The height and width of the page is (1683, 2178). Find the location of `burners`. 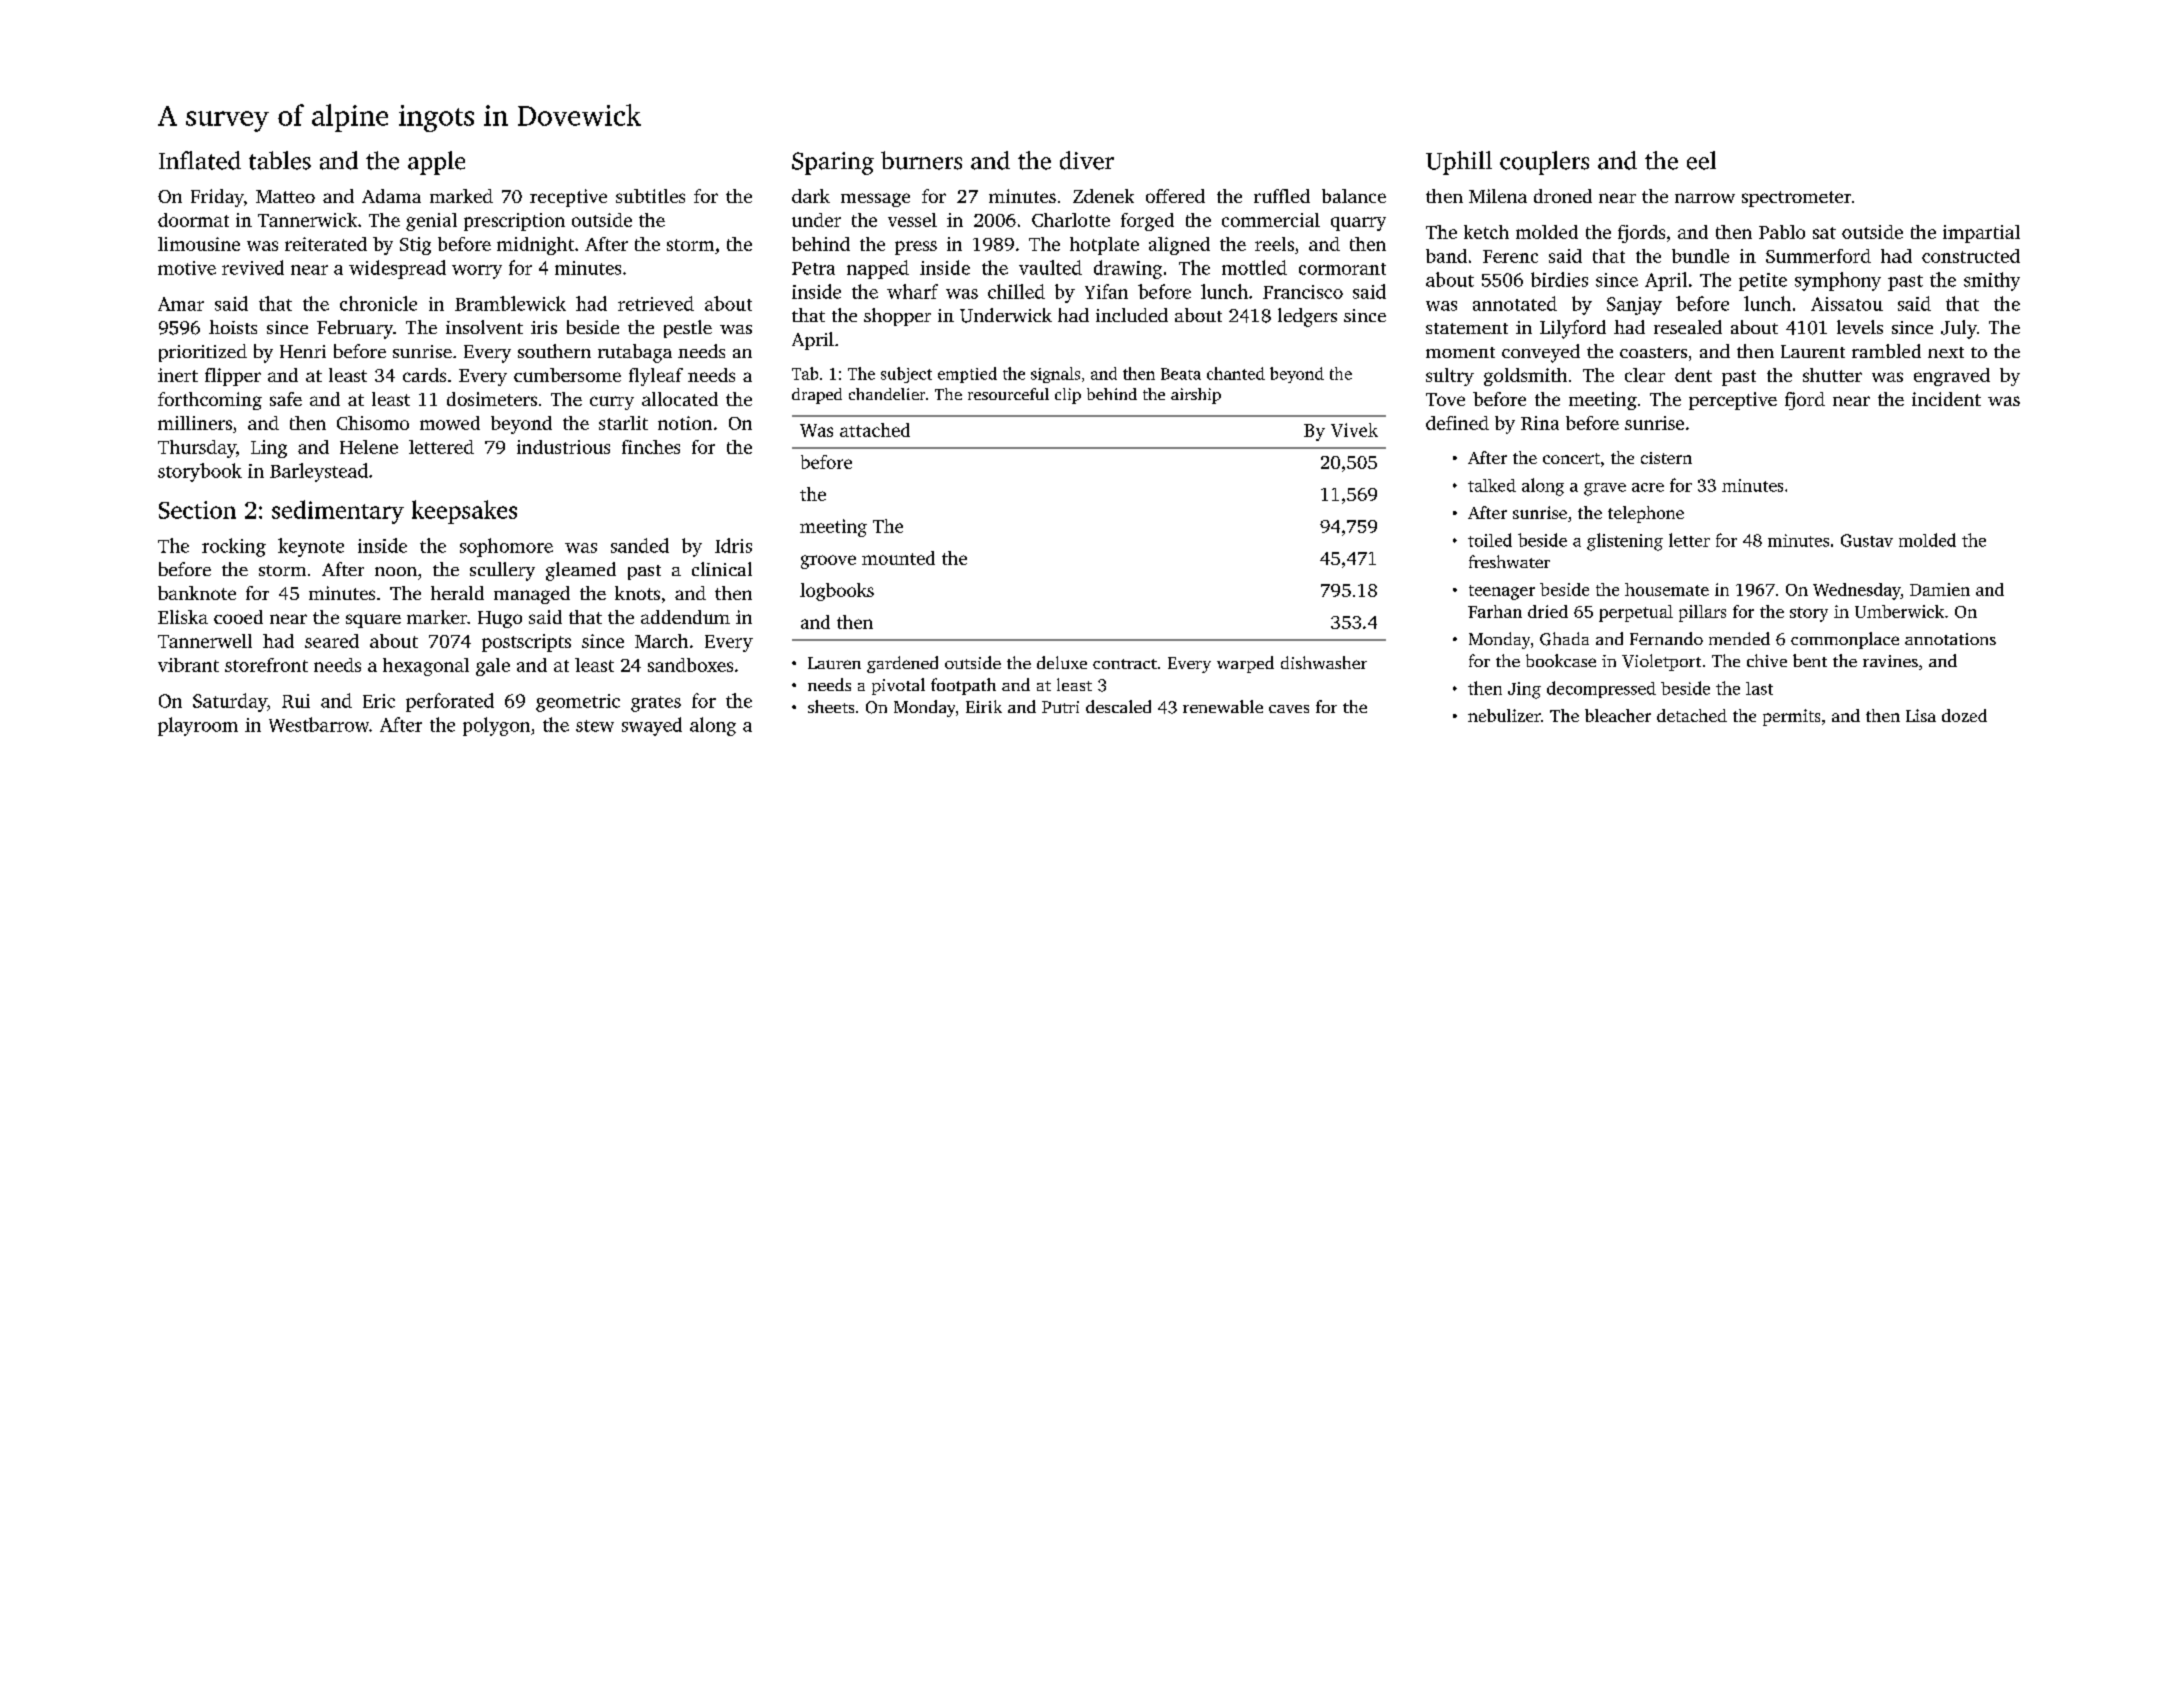

burners is located at coordinates (921, 160).
